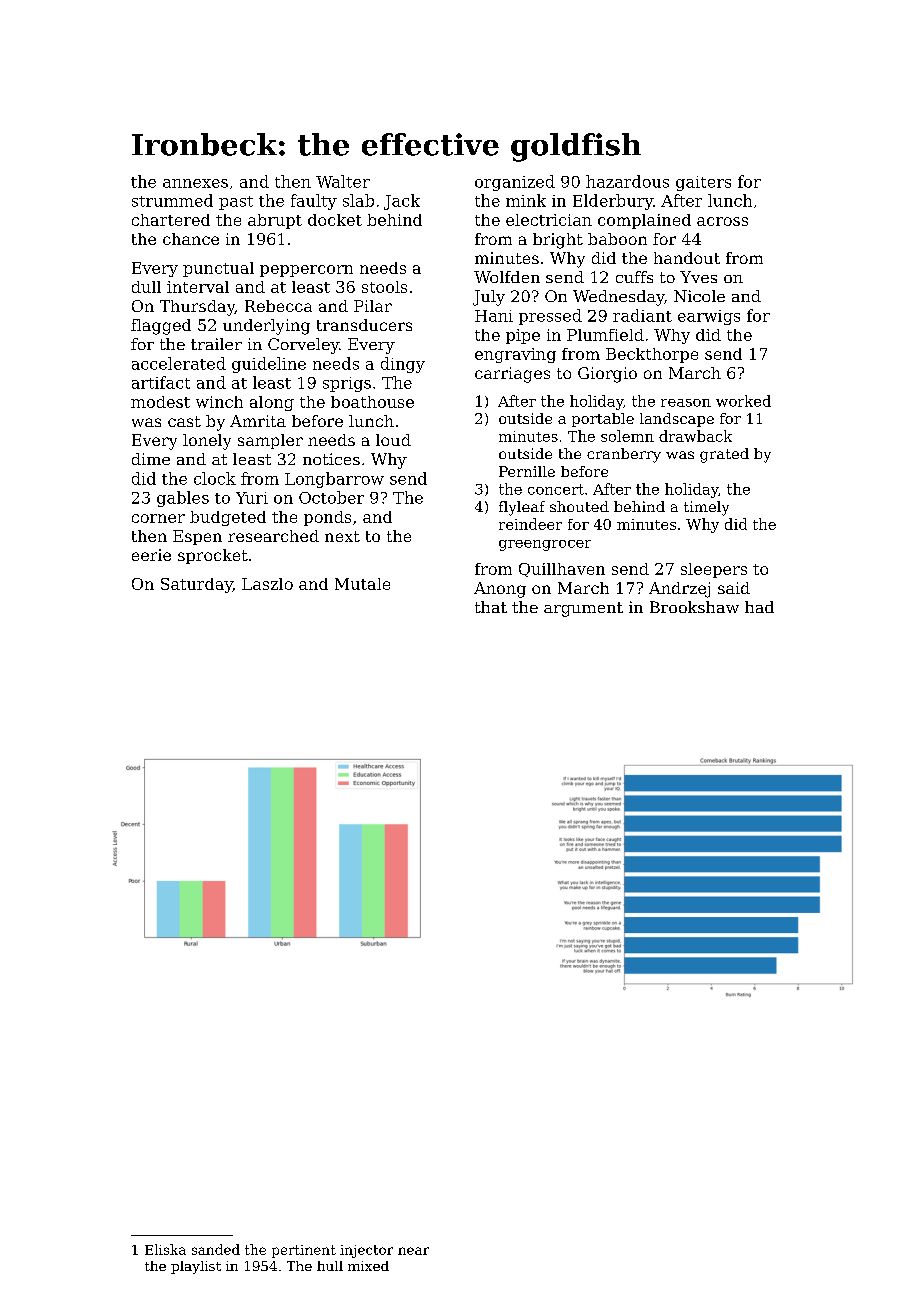 This screenshot has height=1316, width=908. Describe the element at coordinates (724, 455) in the screenshot. I see `grated` at that location.
